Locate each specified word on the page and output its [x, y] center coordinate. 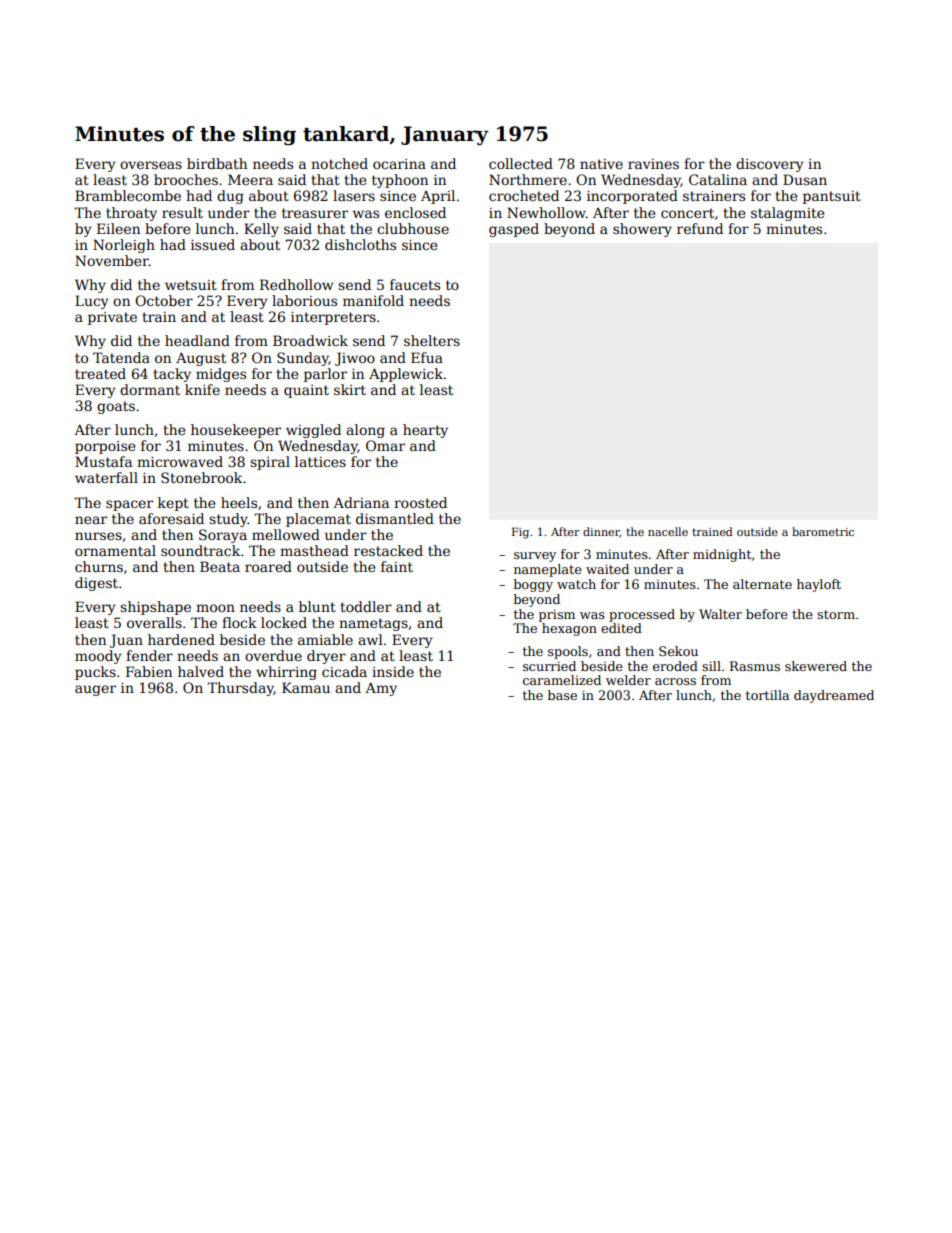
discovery [770, 165]
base [562, 695]
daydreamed [834, 696]
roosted [420, 502]
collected [521, 163]
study [228, 520]
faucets [415, 284]
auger [95, 690]
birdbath [217, 163]
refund [700, 228]
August [201, 359]
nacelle [668, 531]
